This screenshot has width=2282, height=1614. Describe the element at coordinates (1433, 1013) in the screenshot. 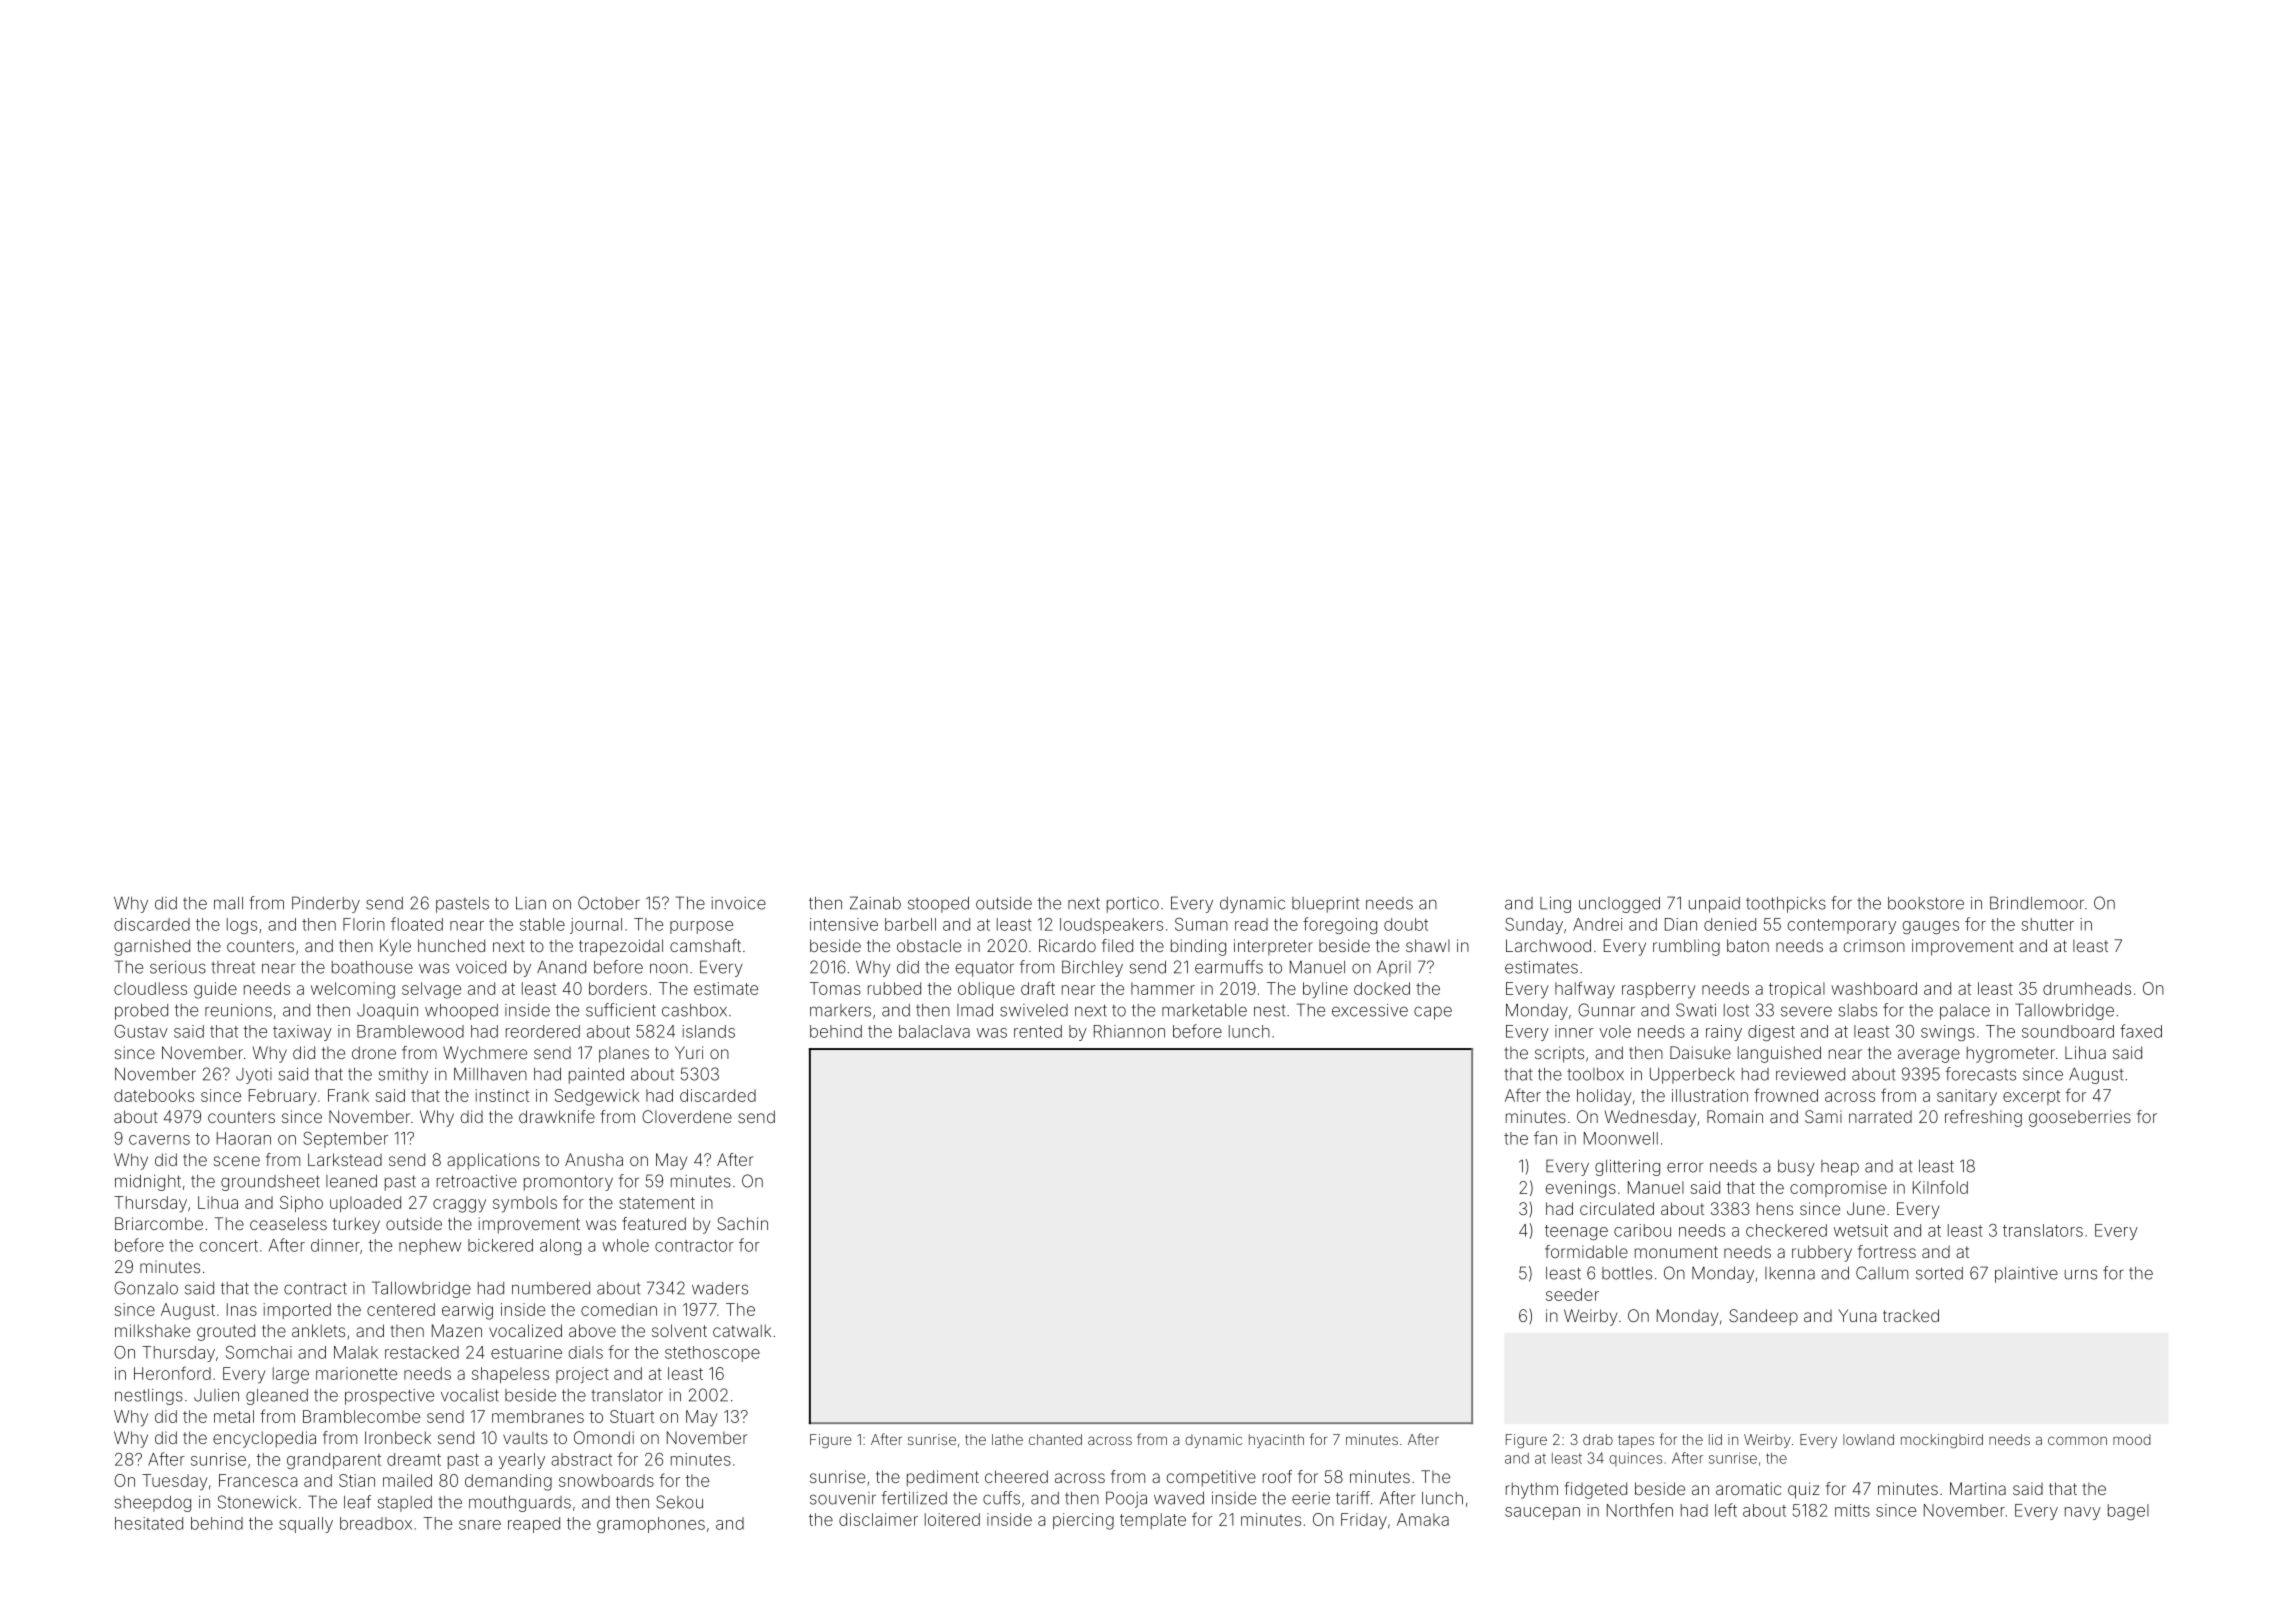

I see `cape` at that location.
